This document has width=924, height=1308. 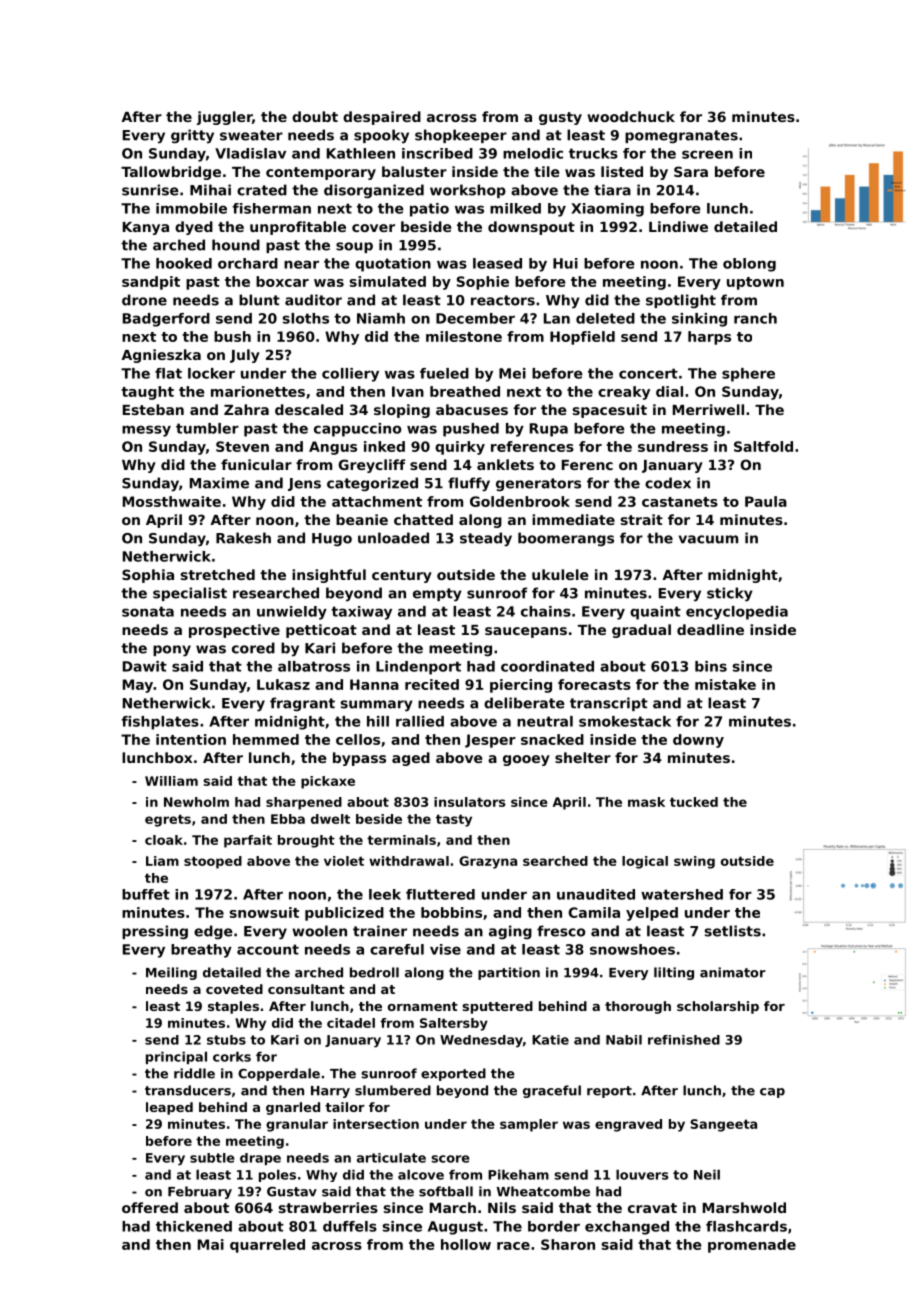 I want to click on gusty, so click(x=560, y=118).
